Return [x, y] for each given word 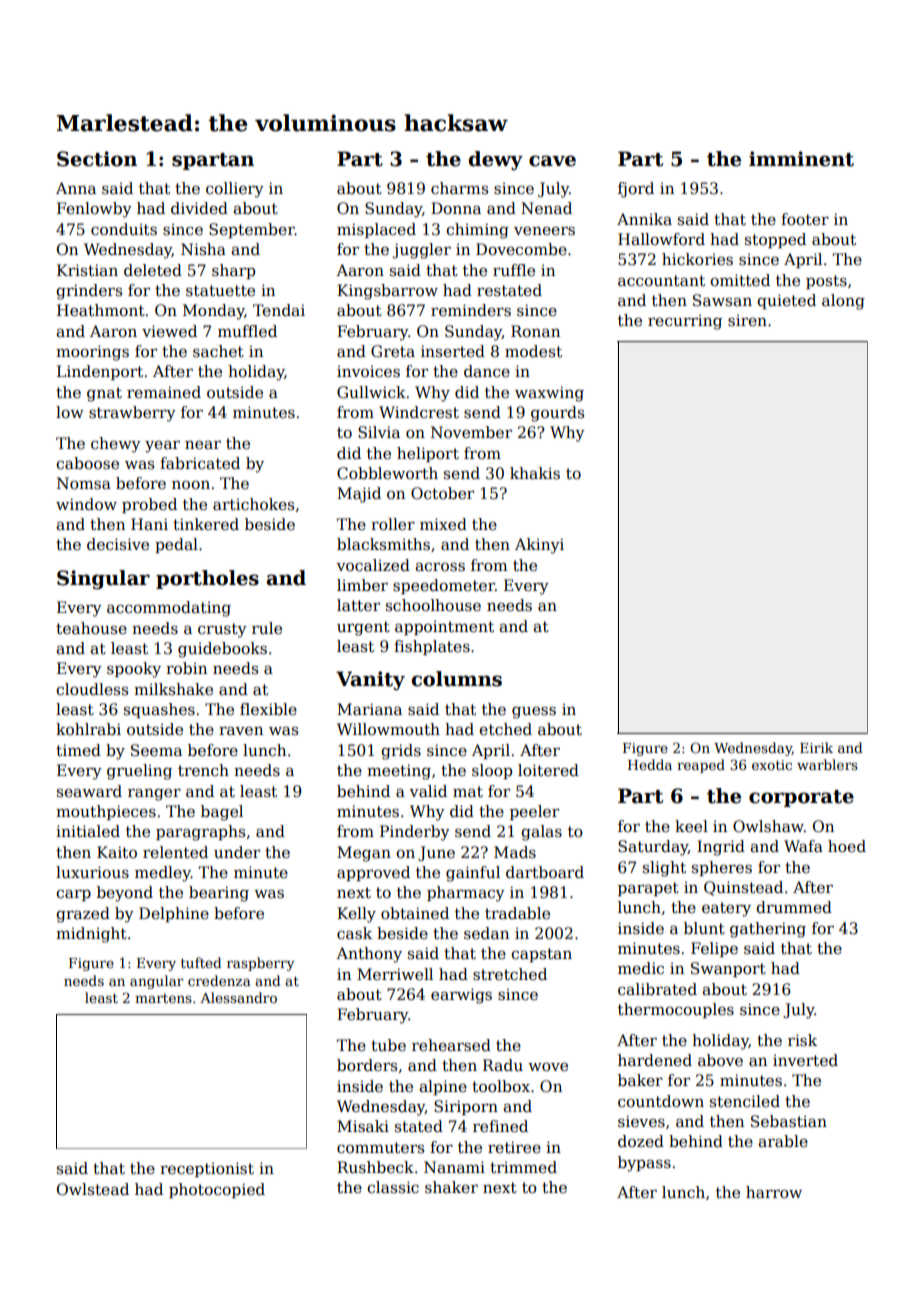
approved [373, 873]
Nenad [546, 208]
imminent [801, 159]
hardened [655, 1060]
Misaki [363, 1126]
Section [97, 159]
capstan [541, 955]
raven [241, 731]
